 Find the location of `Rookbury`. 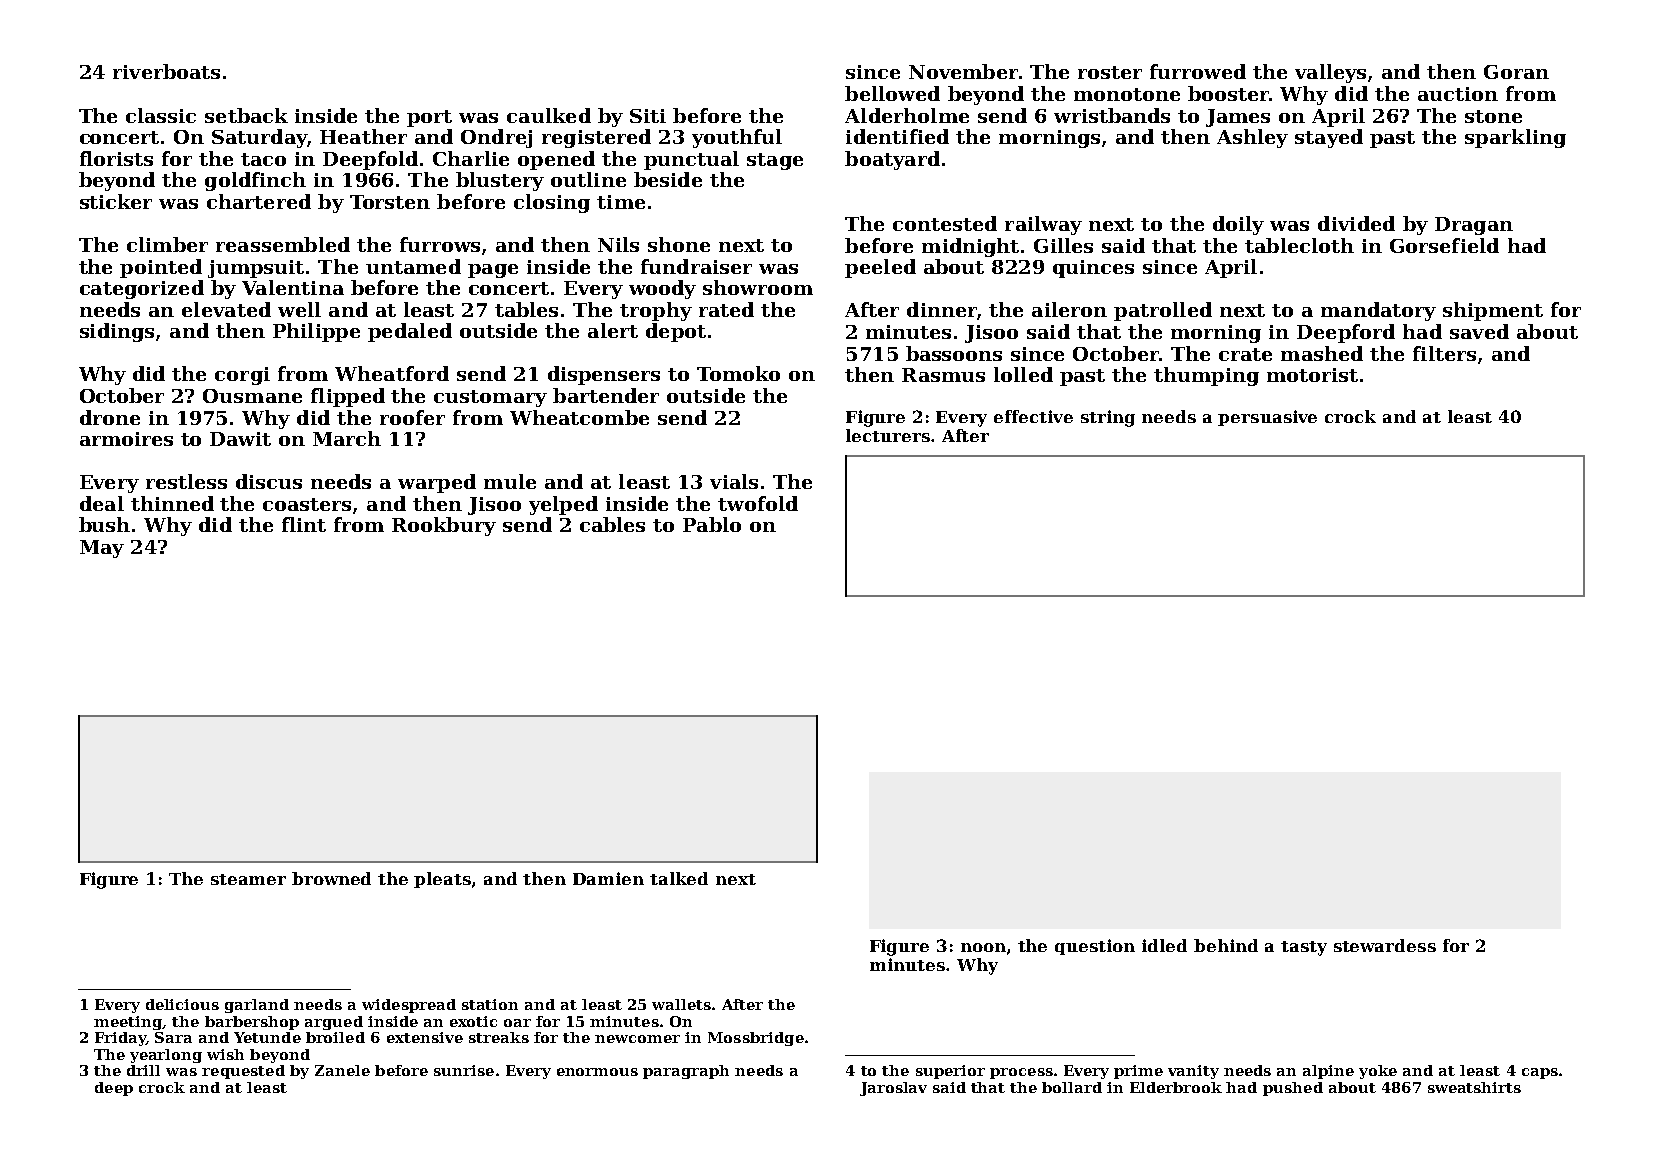

Rookbury is located at coordinates (444, 526).
